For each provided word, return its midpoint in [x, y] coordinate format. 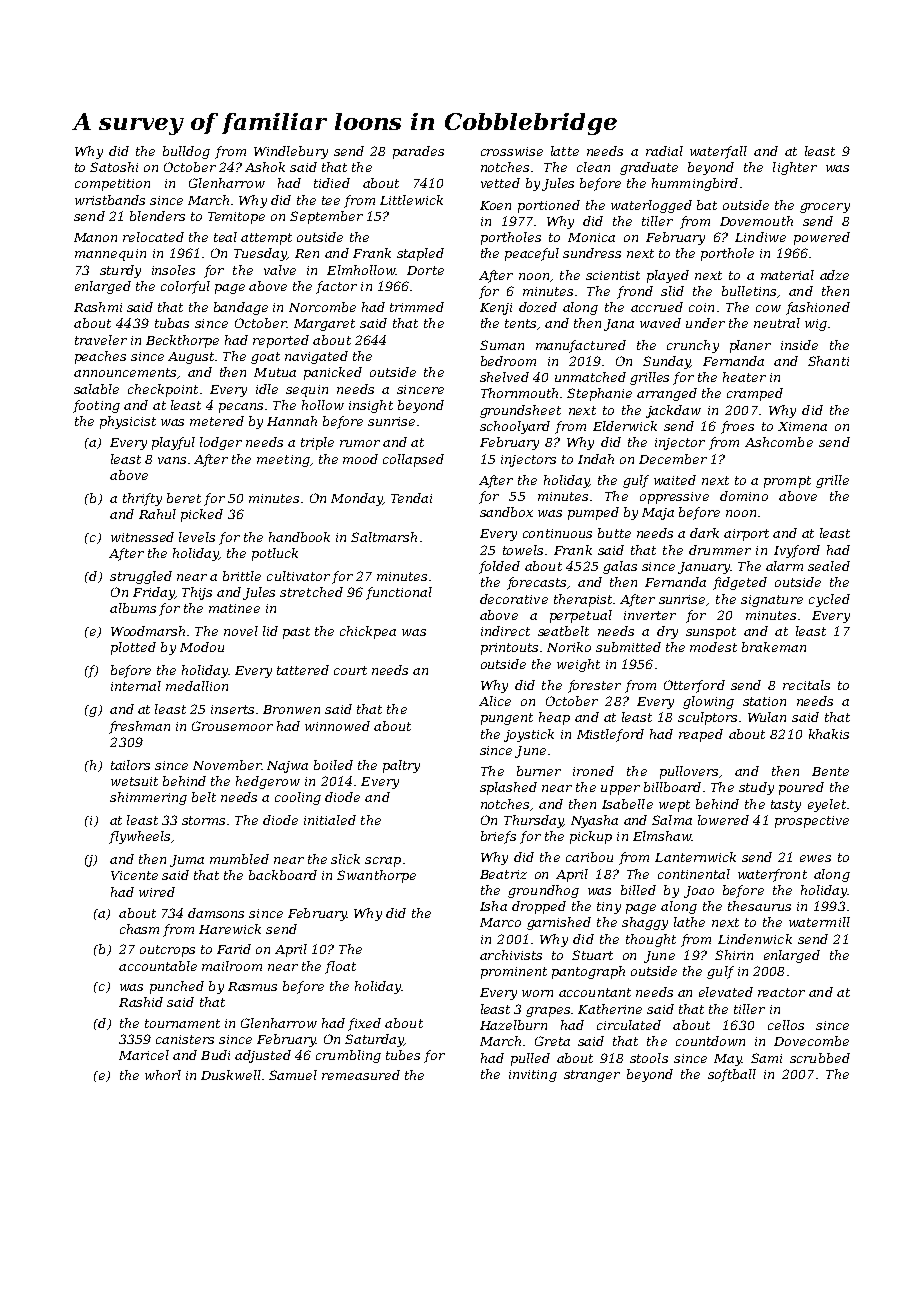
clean [593, 167]
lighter [795, 168]
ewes [815, 858]
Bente [830, 771]
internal [136, 686]
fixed [364, 1024]
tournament [182, 1023]
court [350, 670]
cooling [298, 798]
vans [172, 460]
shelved [504, 377]
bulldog [186, 152]
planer [750, 346]
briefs [498, 837]
